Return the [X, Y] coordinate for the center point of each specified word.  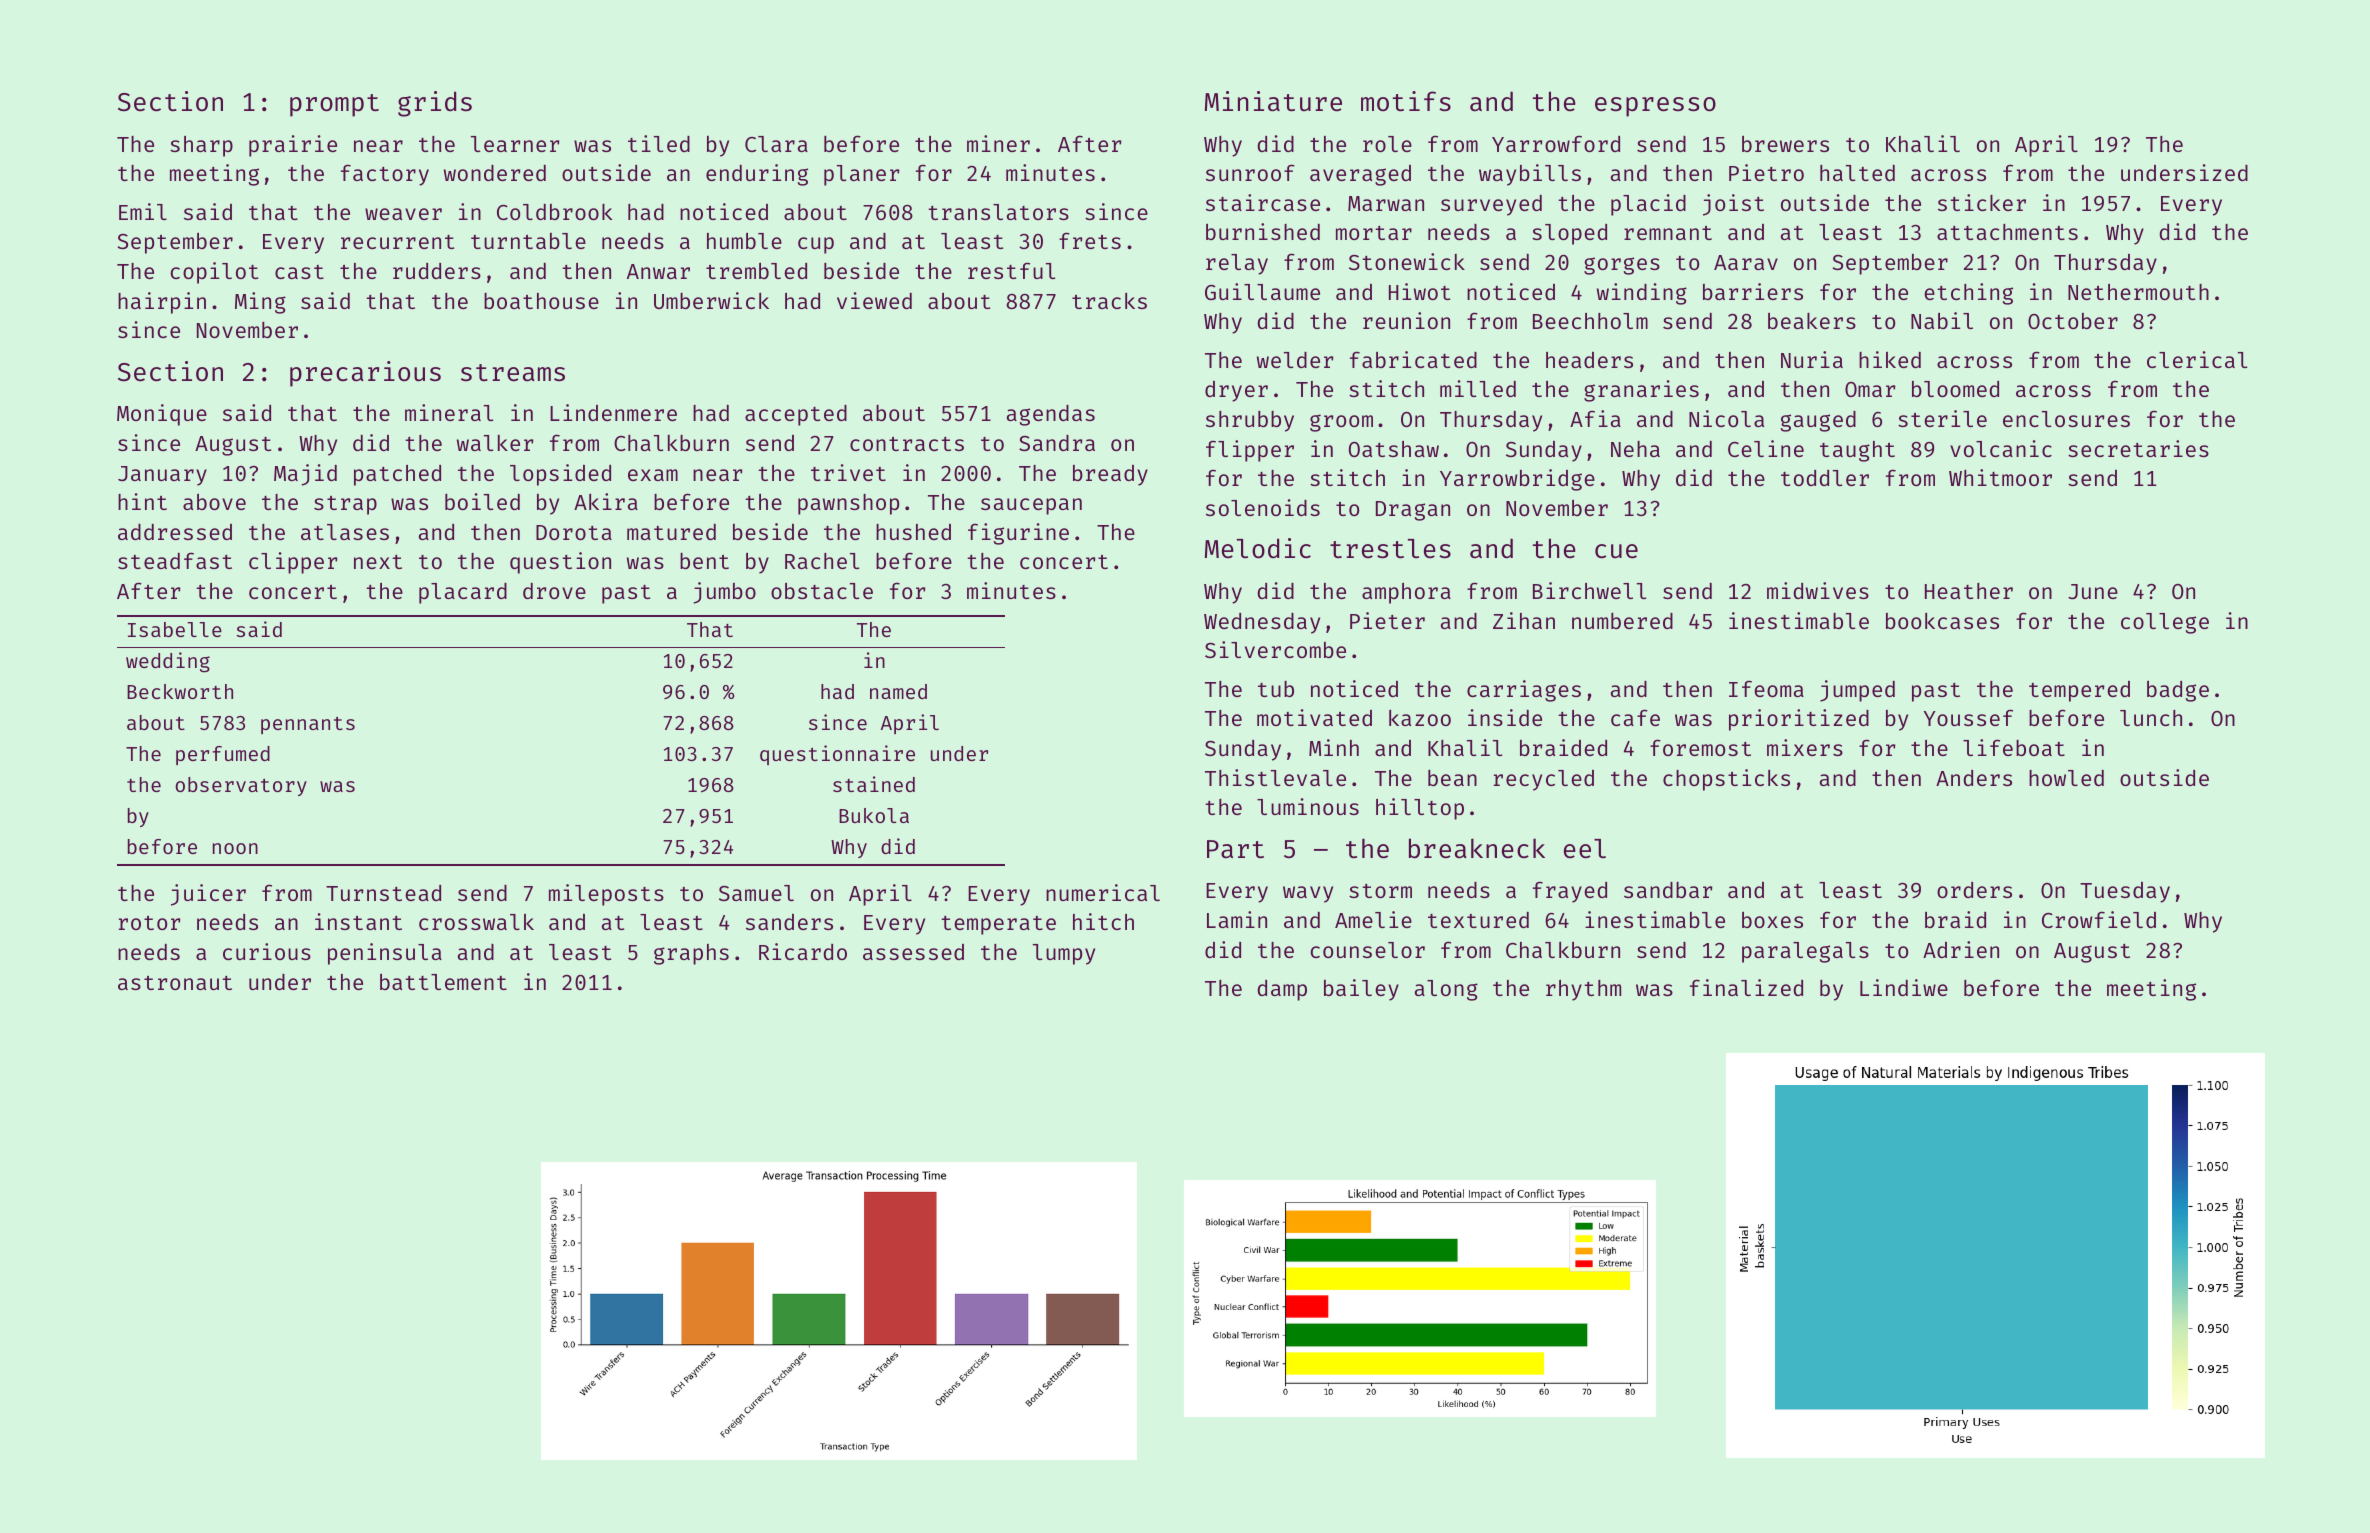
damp [1282, 990]
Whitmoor [2000, 477]
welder [1295, 360]
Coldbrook [554, 212]
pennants [308, 725]
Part [1235, 849]
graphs [691, 954]
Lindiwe [1904, 987]
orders [1974, 890]
